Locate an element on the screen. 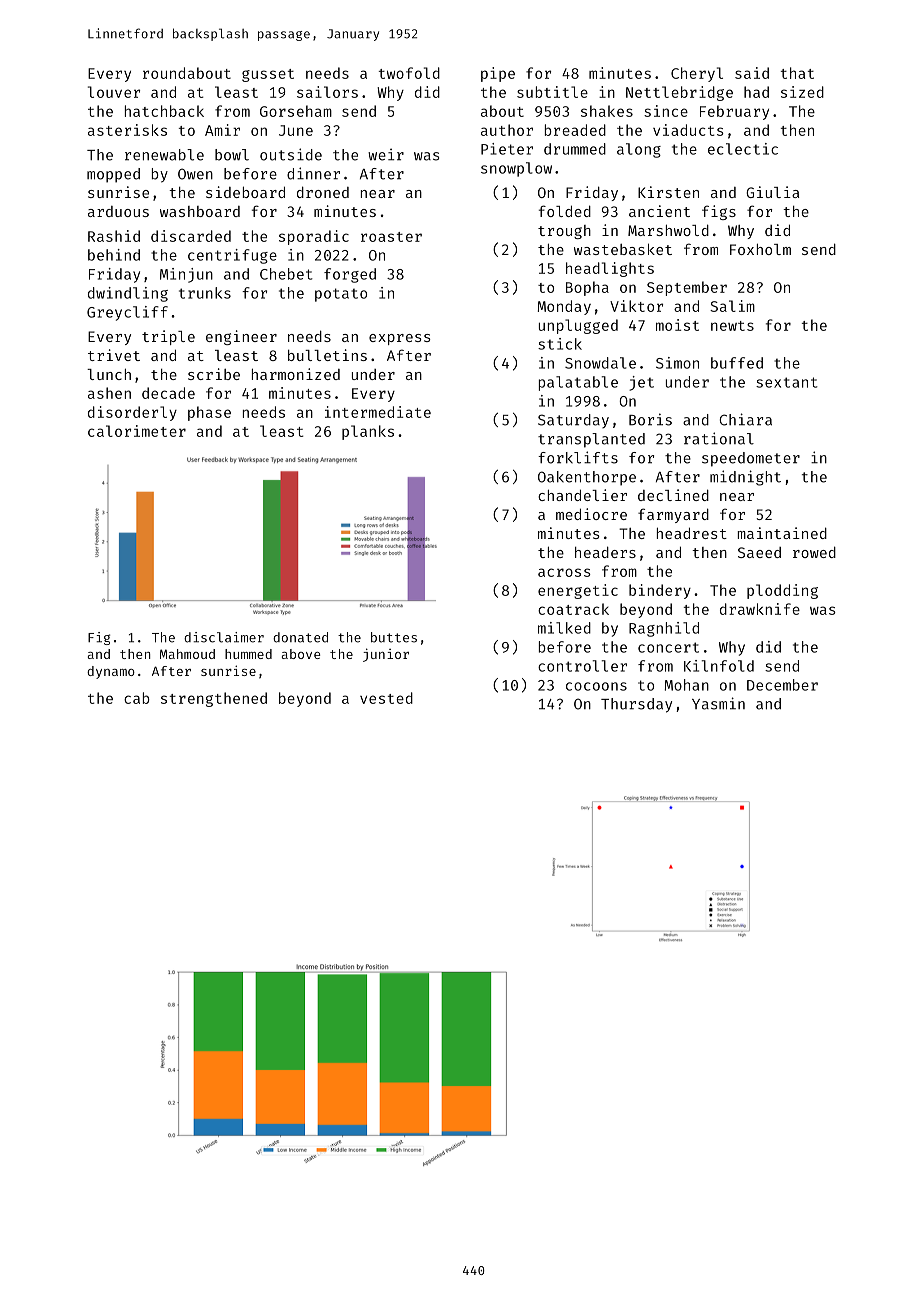 The width and height of the screenshot is (924, 1308). folded is located at coordinates (565, 211).
